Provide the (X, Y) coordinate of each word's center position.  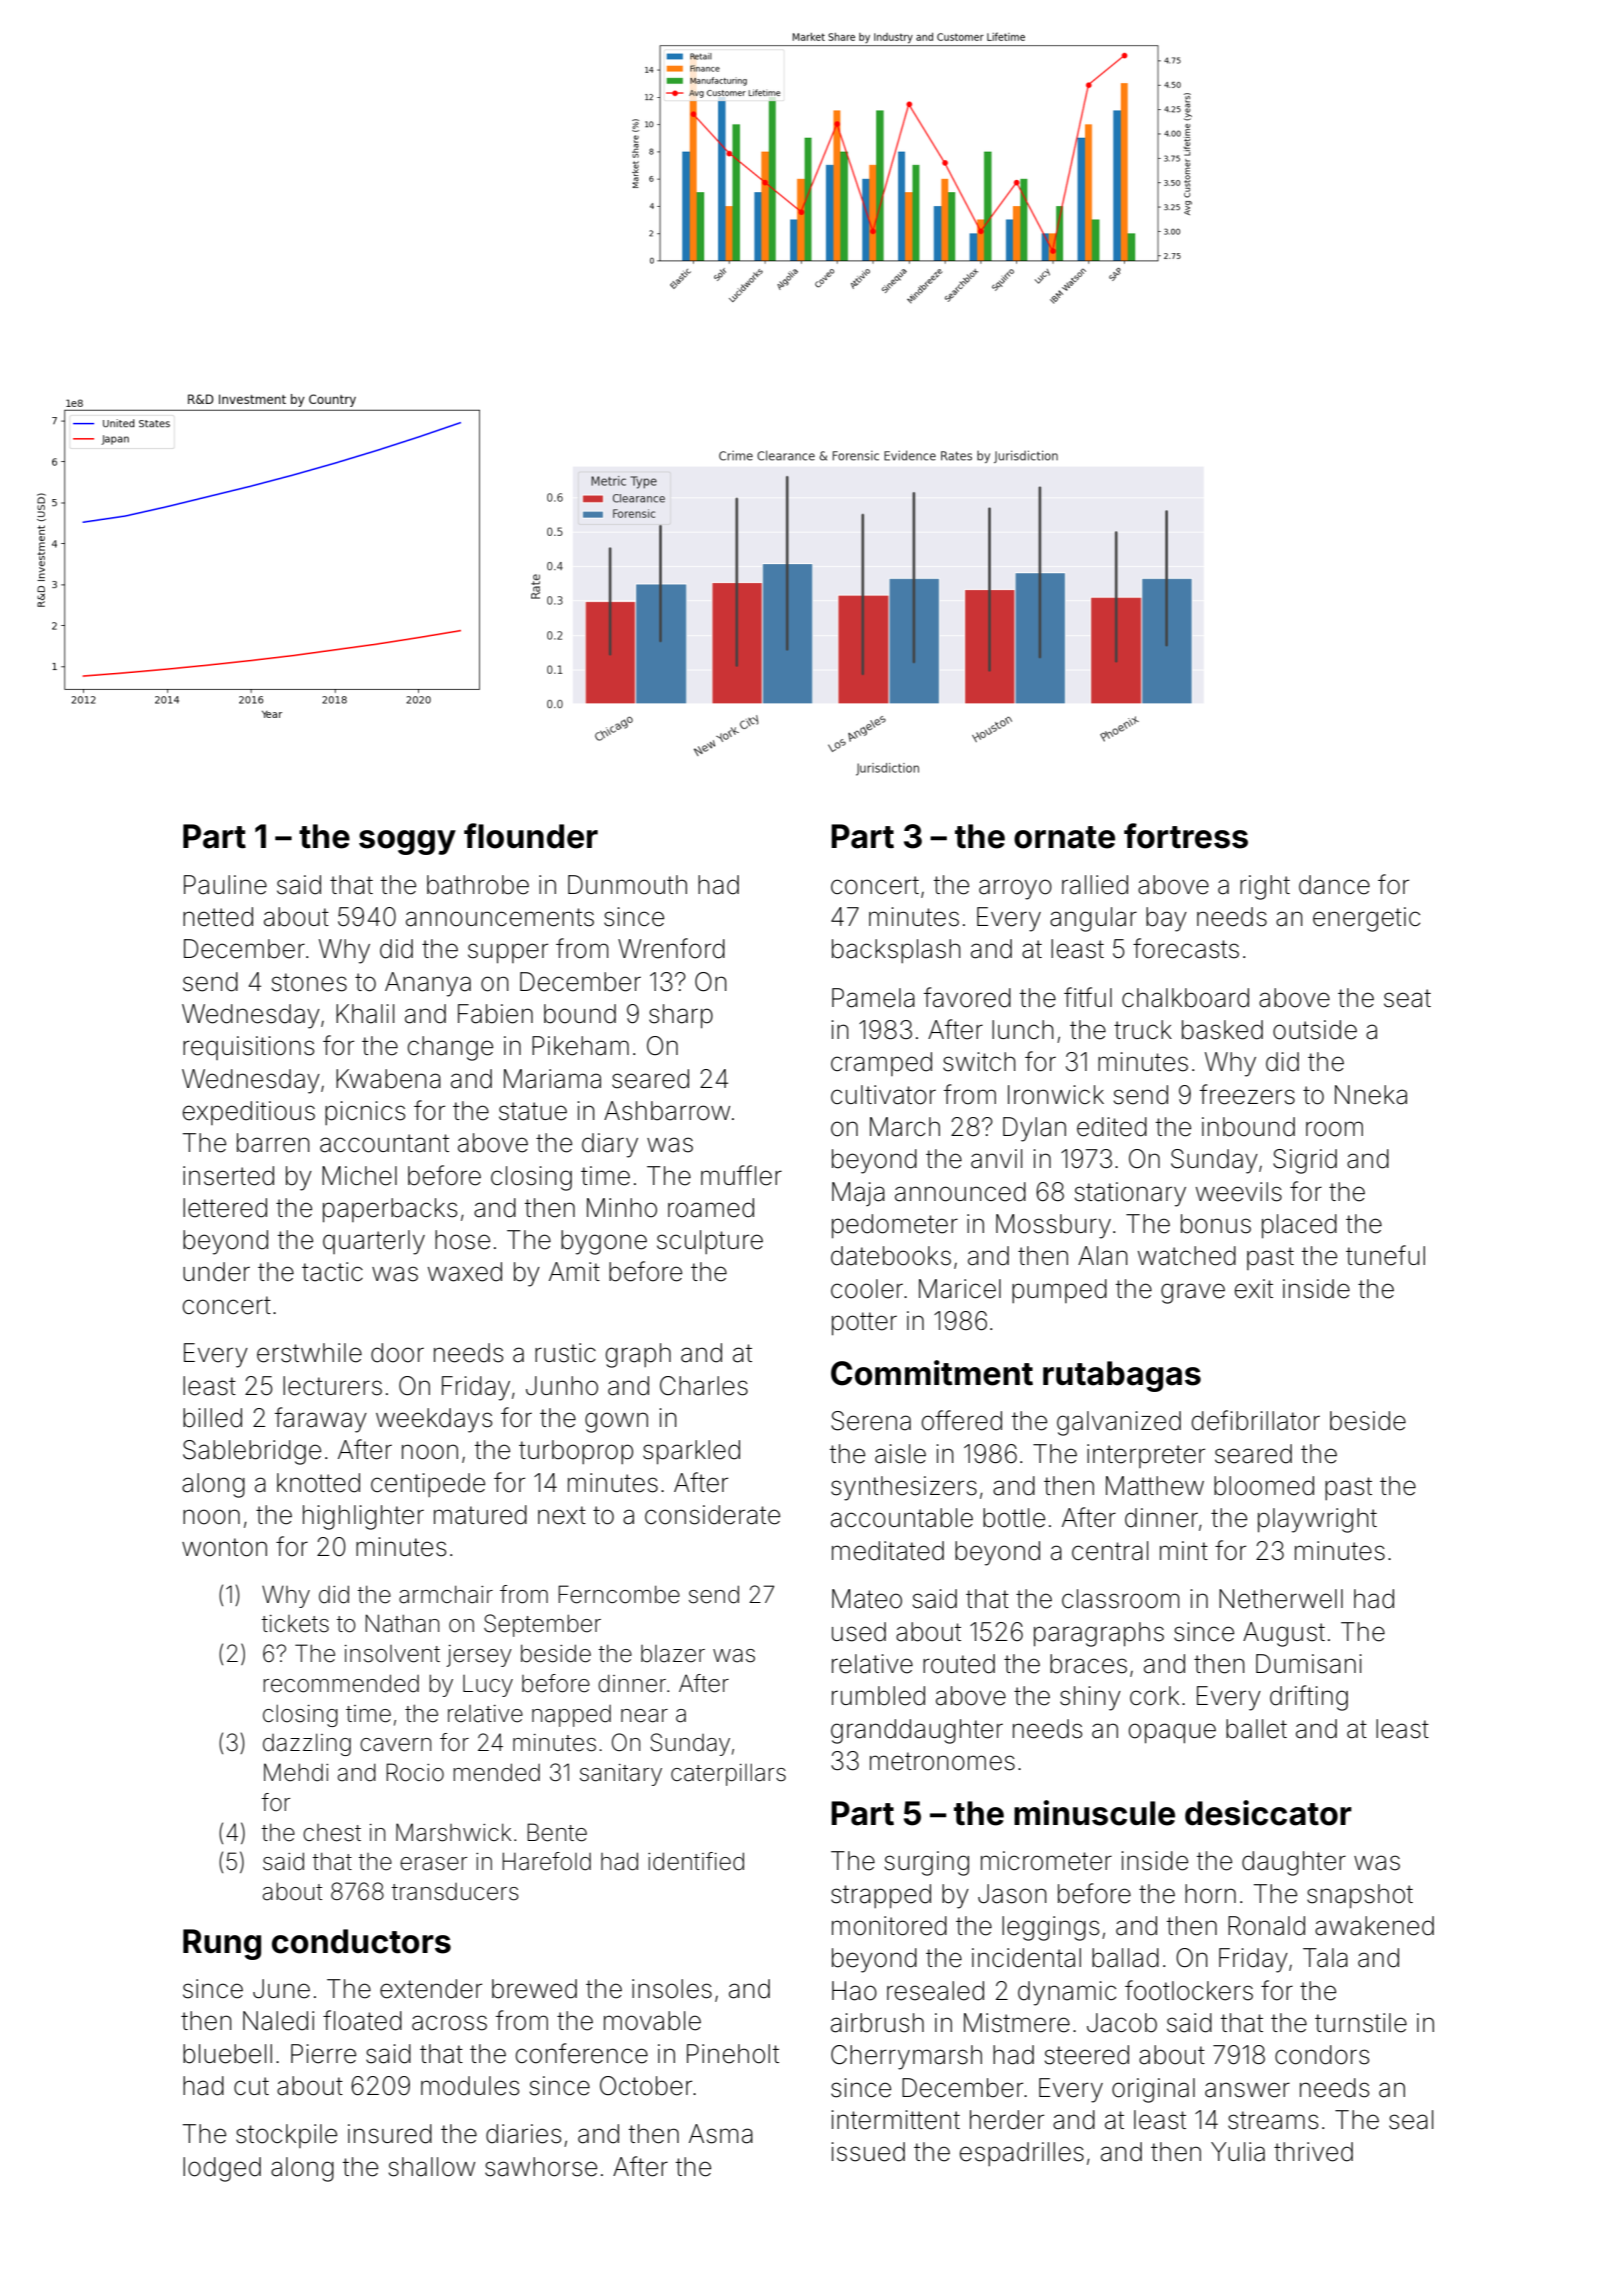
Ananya (428, 984)
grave (1193, 1293)
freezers (1247, 1094)
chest (332, 1833)
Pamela (873, 998)
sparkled (691, 1452)
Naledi (278, 2021)
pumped (1059, 1291)
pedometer (895, 1226)
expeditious (249, 1113)
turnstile (1361, 2023)
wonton (224, 1547)
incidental (1026, 1958)
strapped (881, 1896)
